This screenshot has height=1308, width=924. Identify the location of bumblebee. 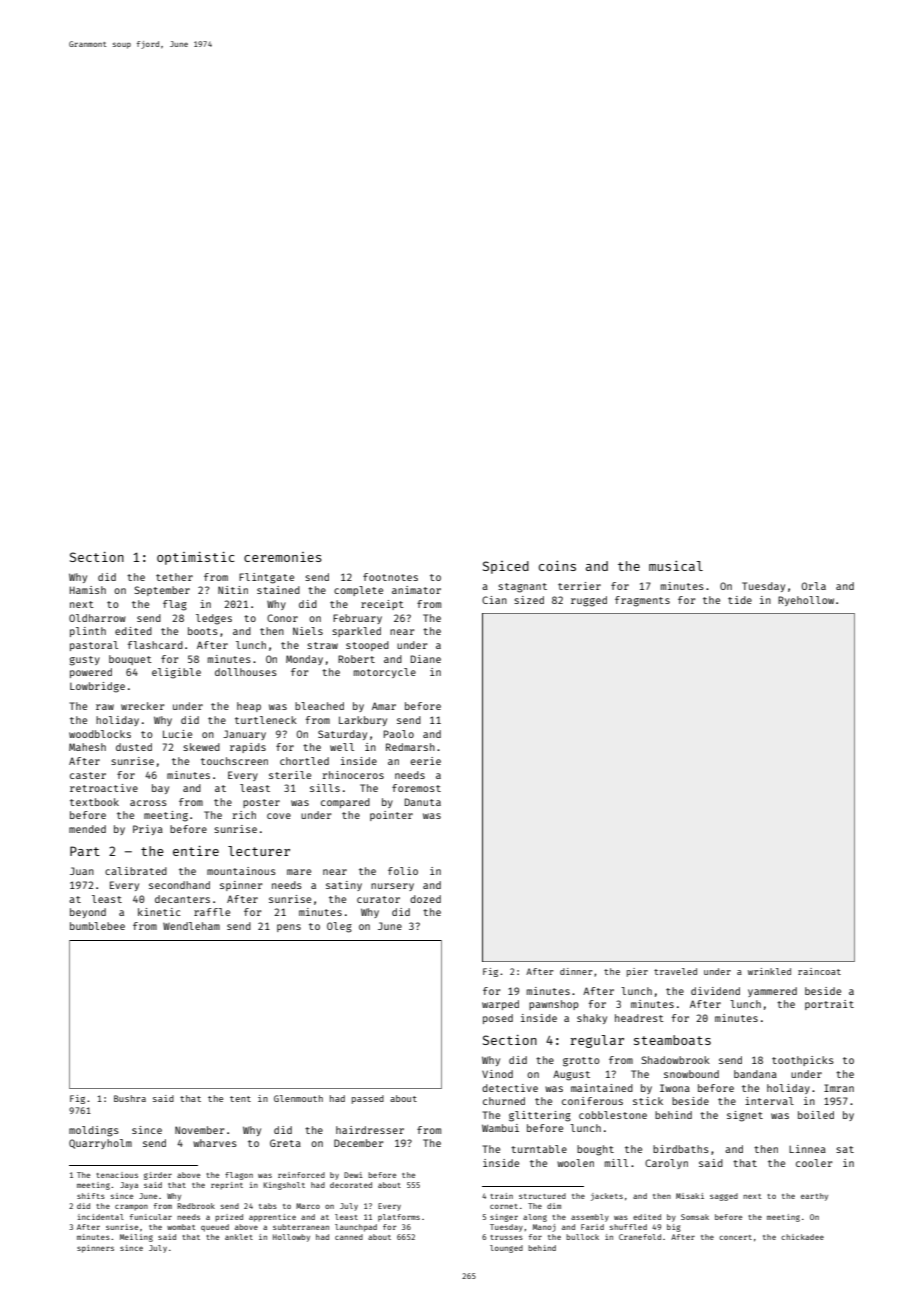
(97, 926).
